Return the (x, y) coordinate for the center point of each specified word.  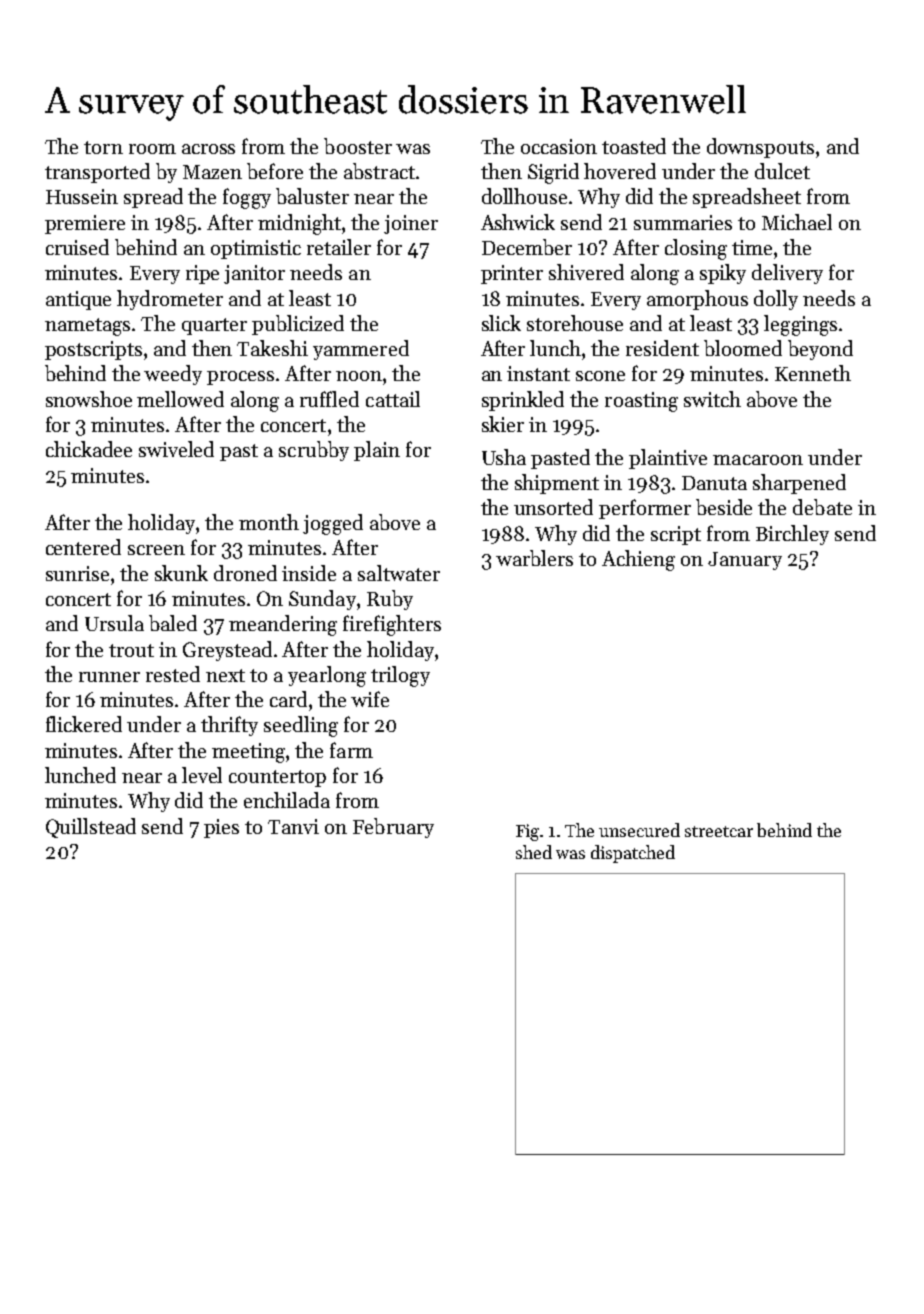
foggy (247, 198)
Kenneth (813, 373)
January (745, 561)
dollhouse (524, 196)
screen (156, 550)
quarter (214, 326)
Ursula (114, 623)
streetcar (719, 831)
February (393, 828)
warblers (534, 558)
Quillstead (91, 828)
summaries (683, 222)
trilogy (400, 676)
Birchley (792, 535)
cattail (393, 399)
